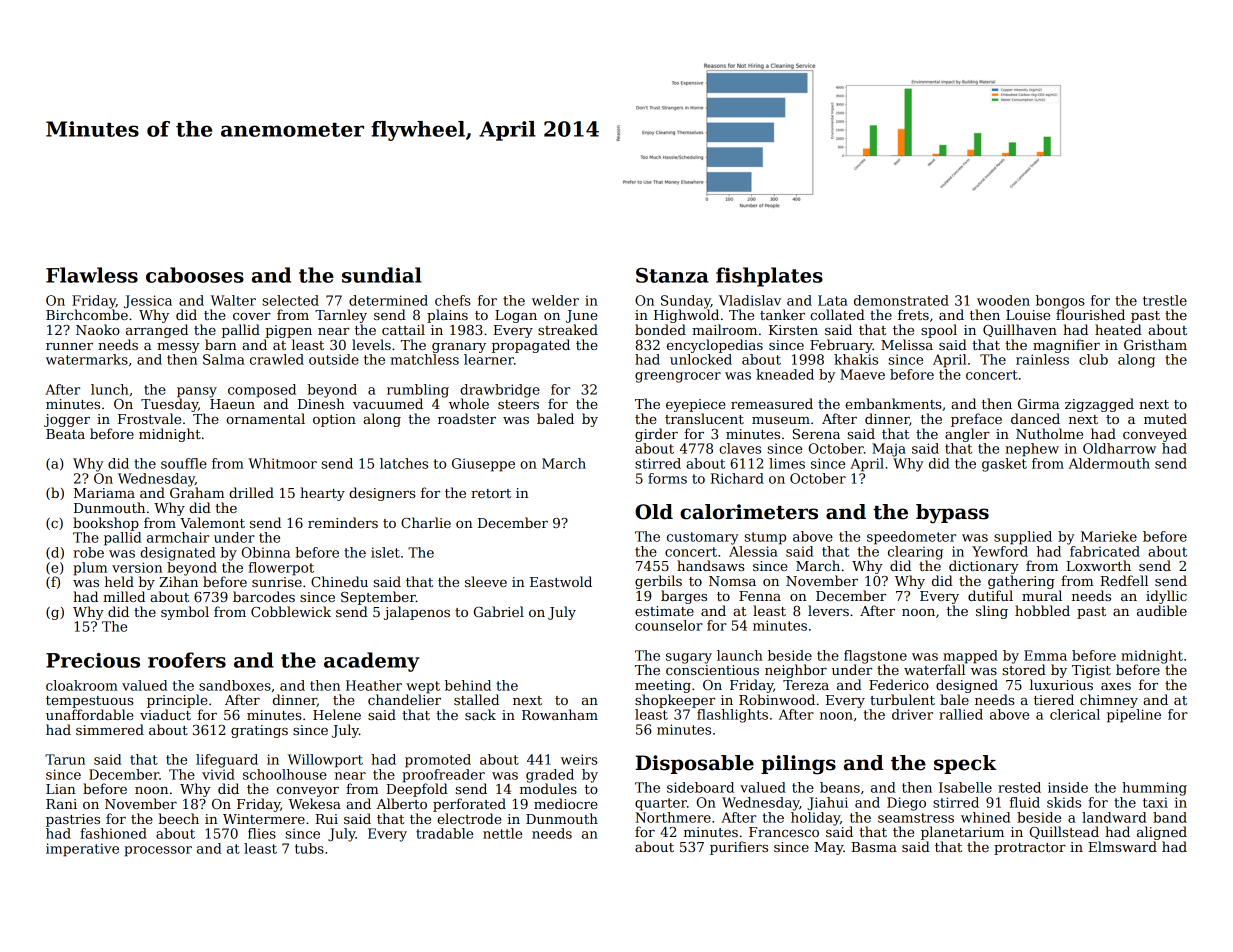  What do you see at coordinates (282, 463) in the screenshot?
I see `Whitmoor` at bounding box center [282, 463].
